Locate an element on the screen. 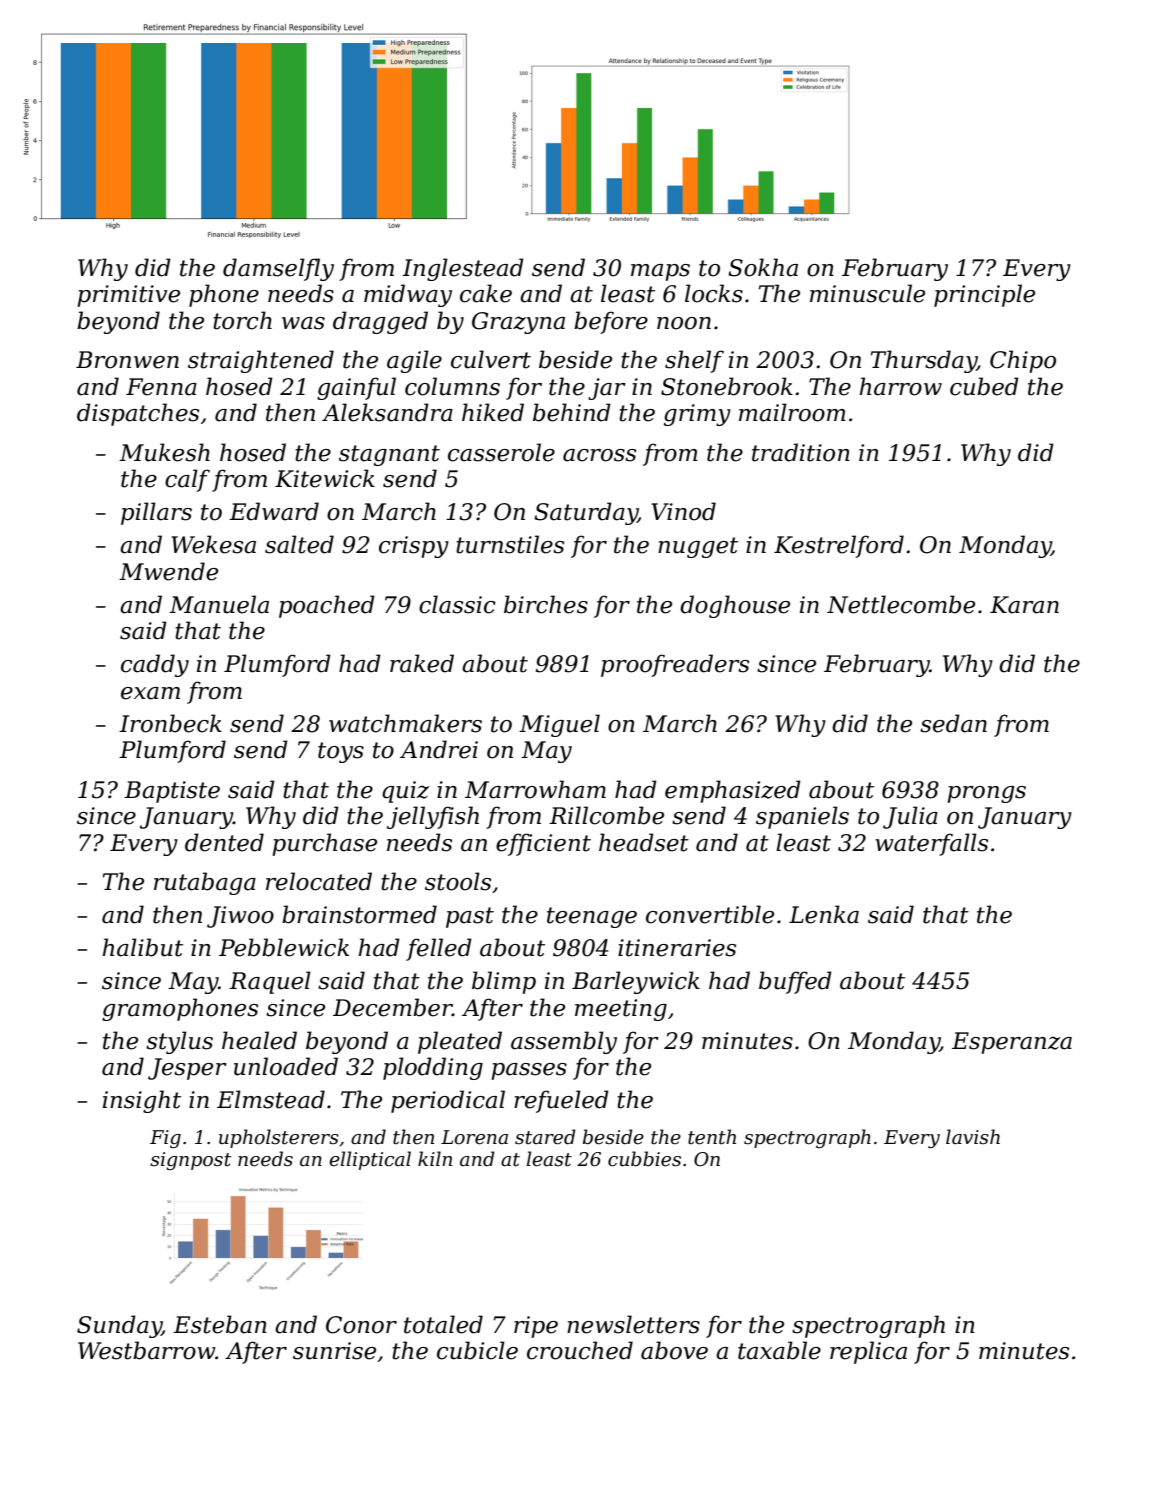 The height and width of the screenshot is (1504, 1162). buffed is located at coordinates (795, 982).
